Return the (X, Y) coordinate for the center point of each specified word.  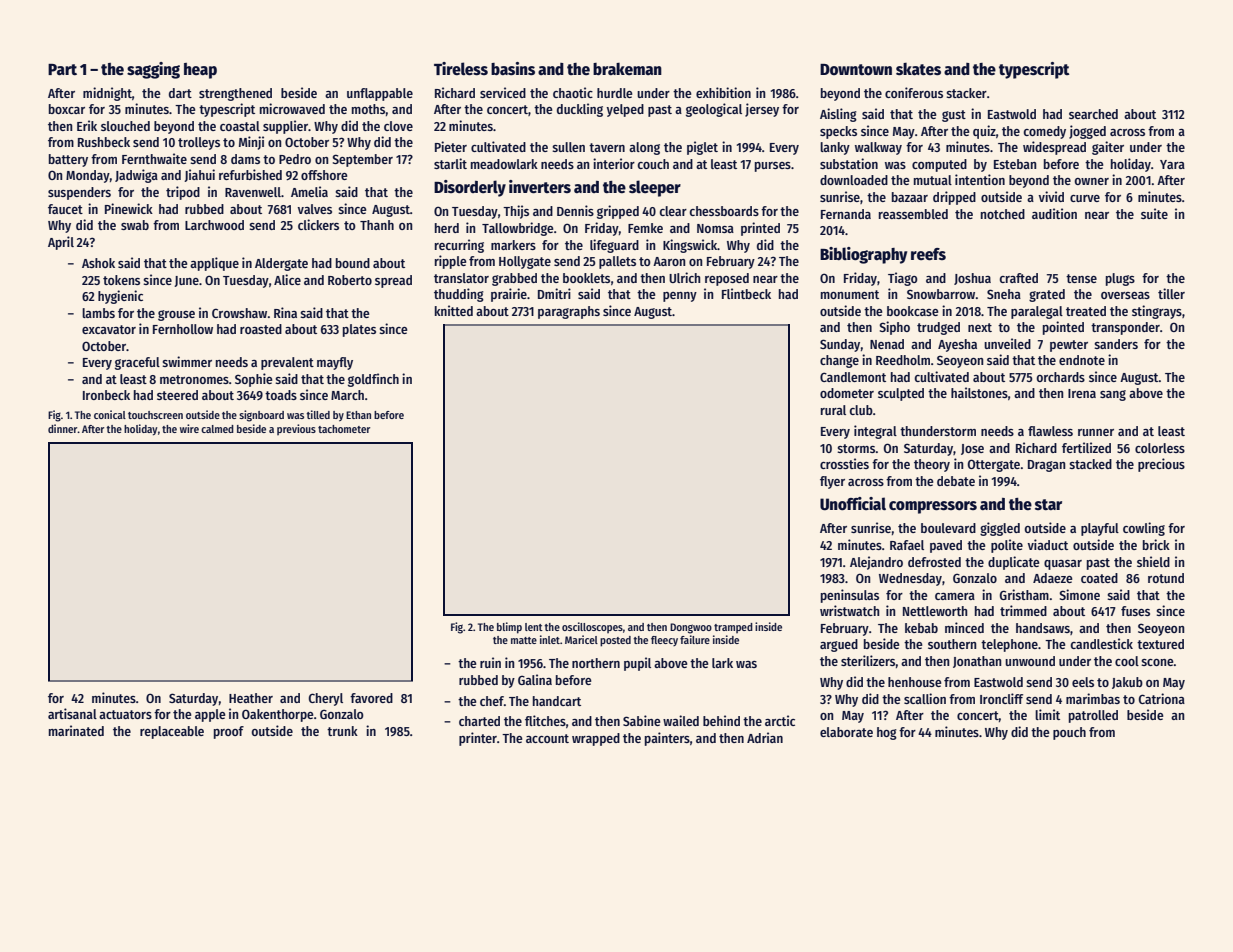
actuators (125, 714)
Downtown (856, 69)
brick (1156, 544)
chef (492, 701)
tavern (607, 147)
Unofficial (853, 504)
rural (833, 410)
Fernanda (846, 214)
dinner (63, 428)
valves (315, 209)
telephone (1009, 645)
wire (189, 428)
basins (513, 68)
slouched (125, 126)
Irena (1082, 393)
